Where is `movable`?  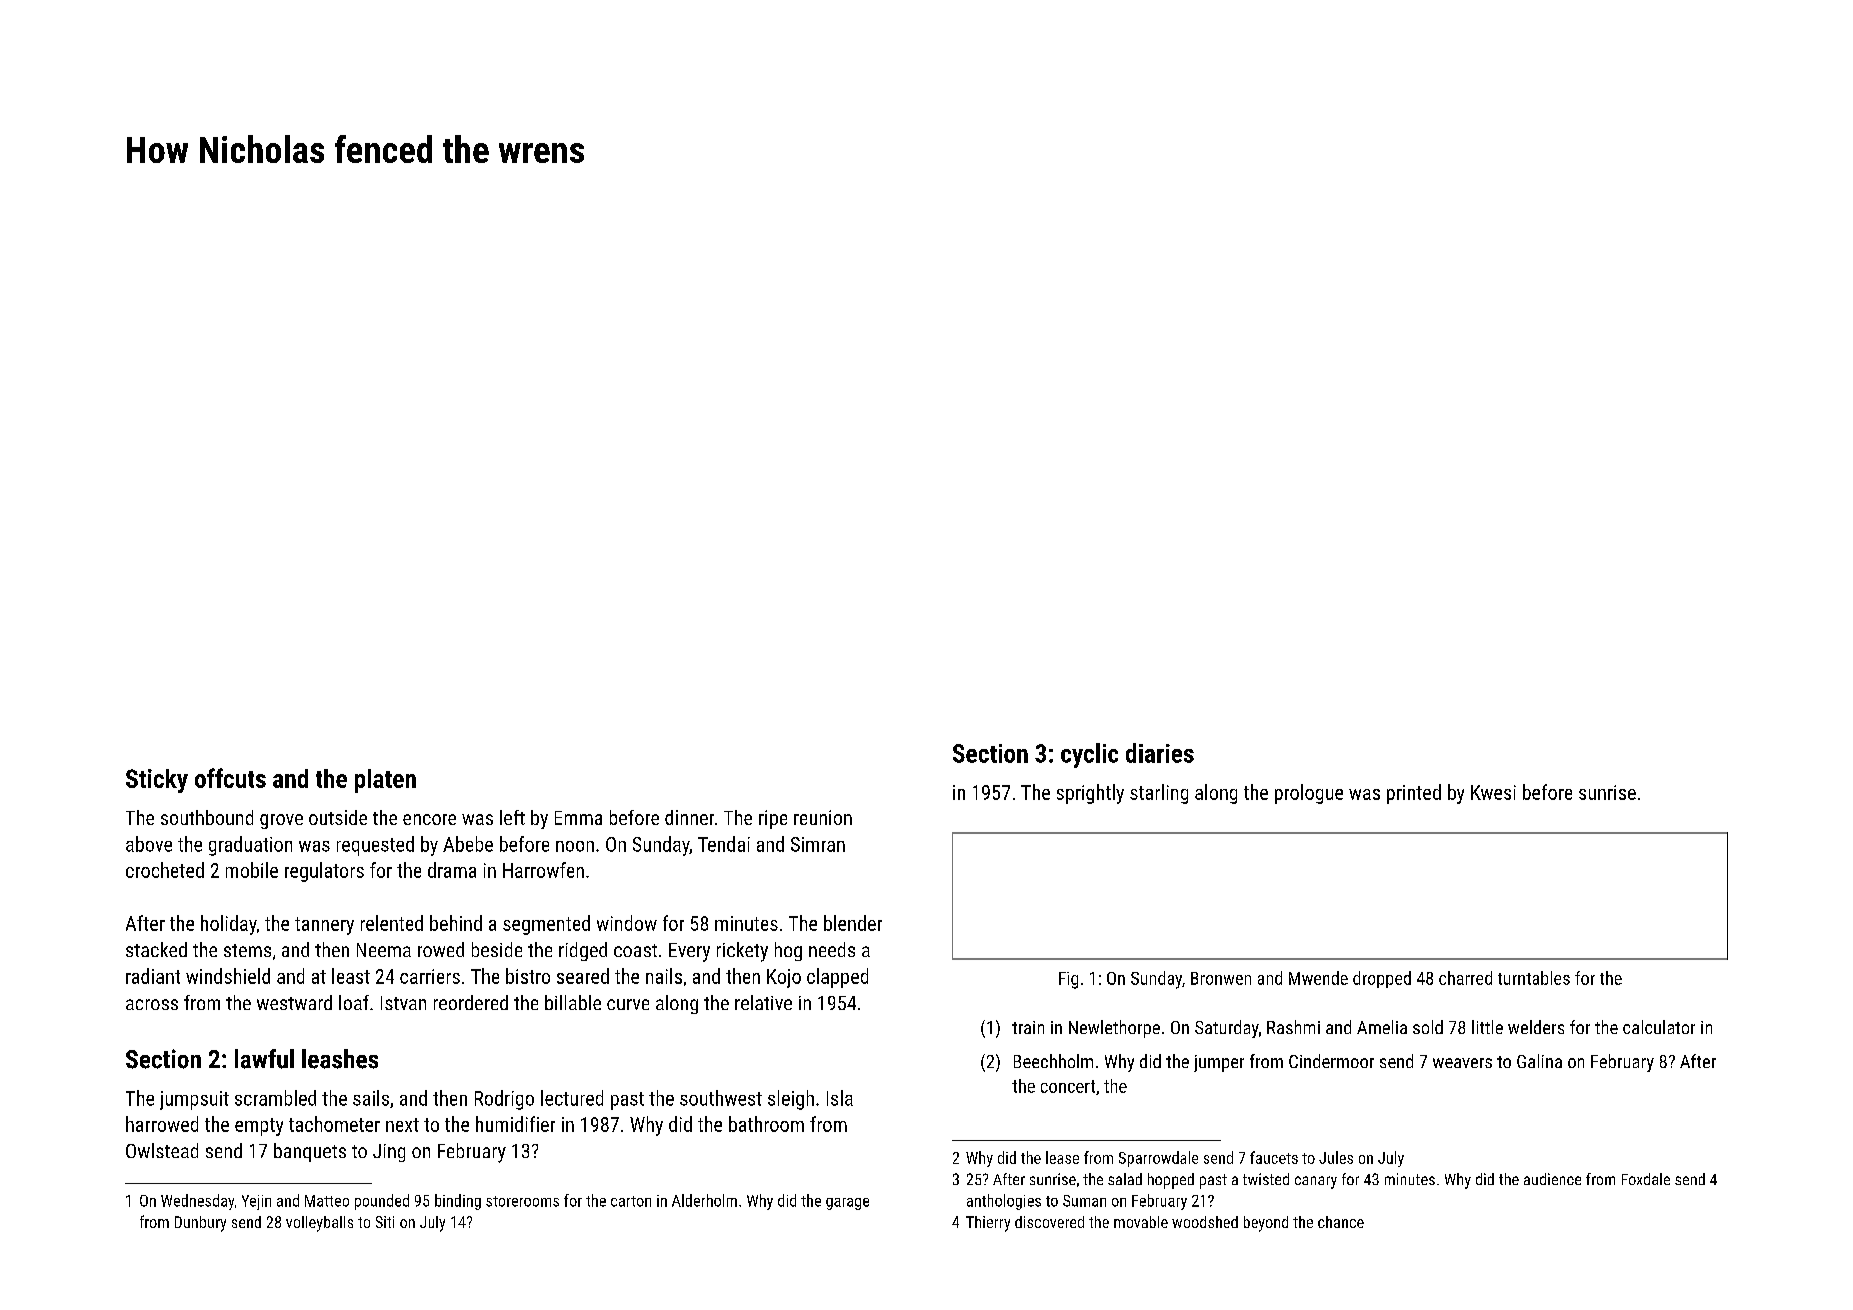 movable is located at coordinates (1141, 1222).
